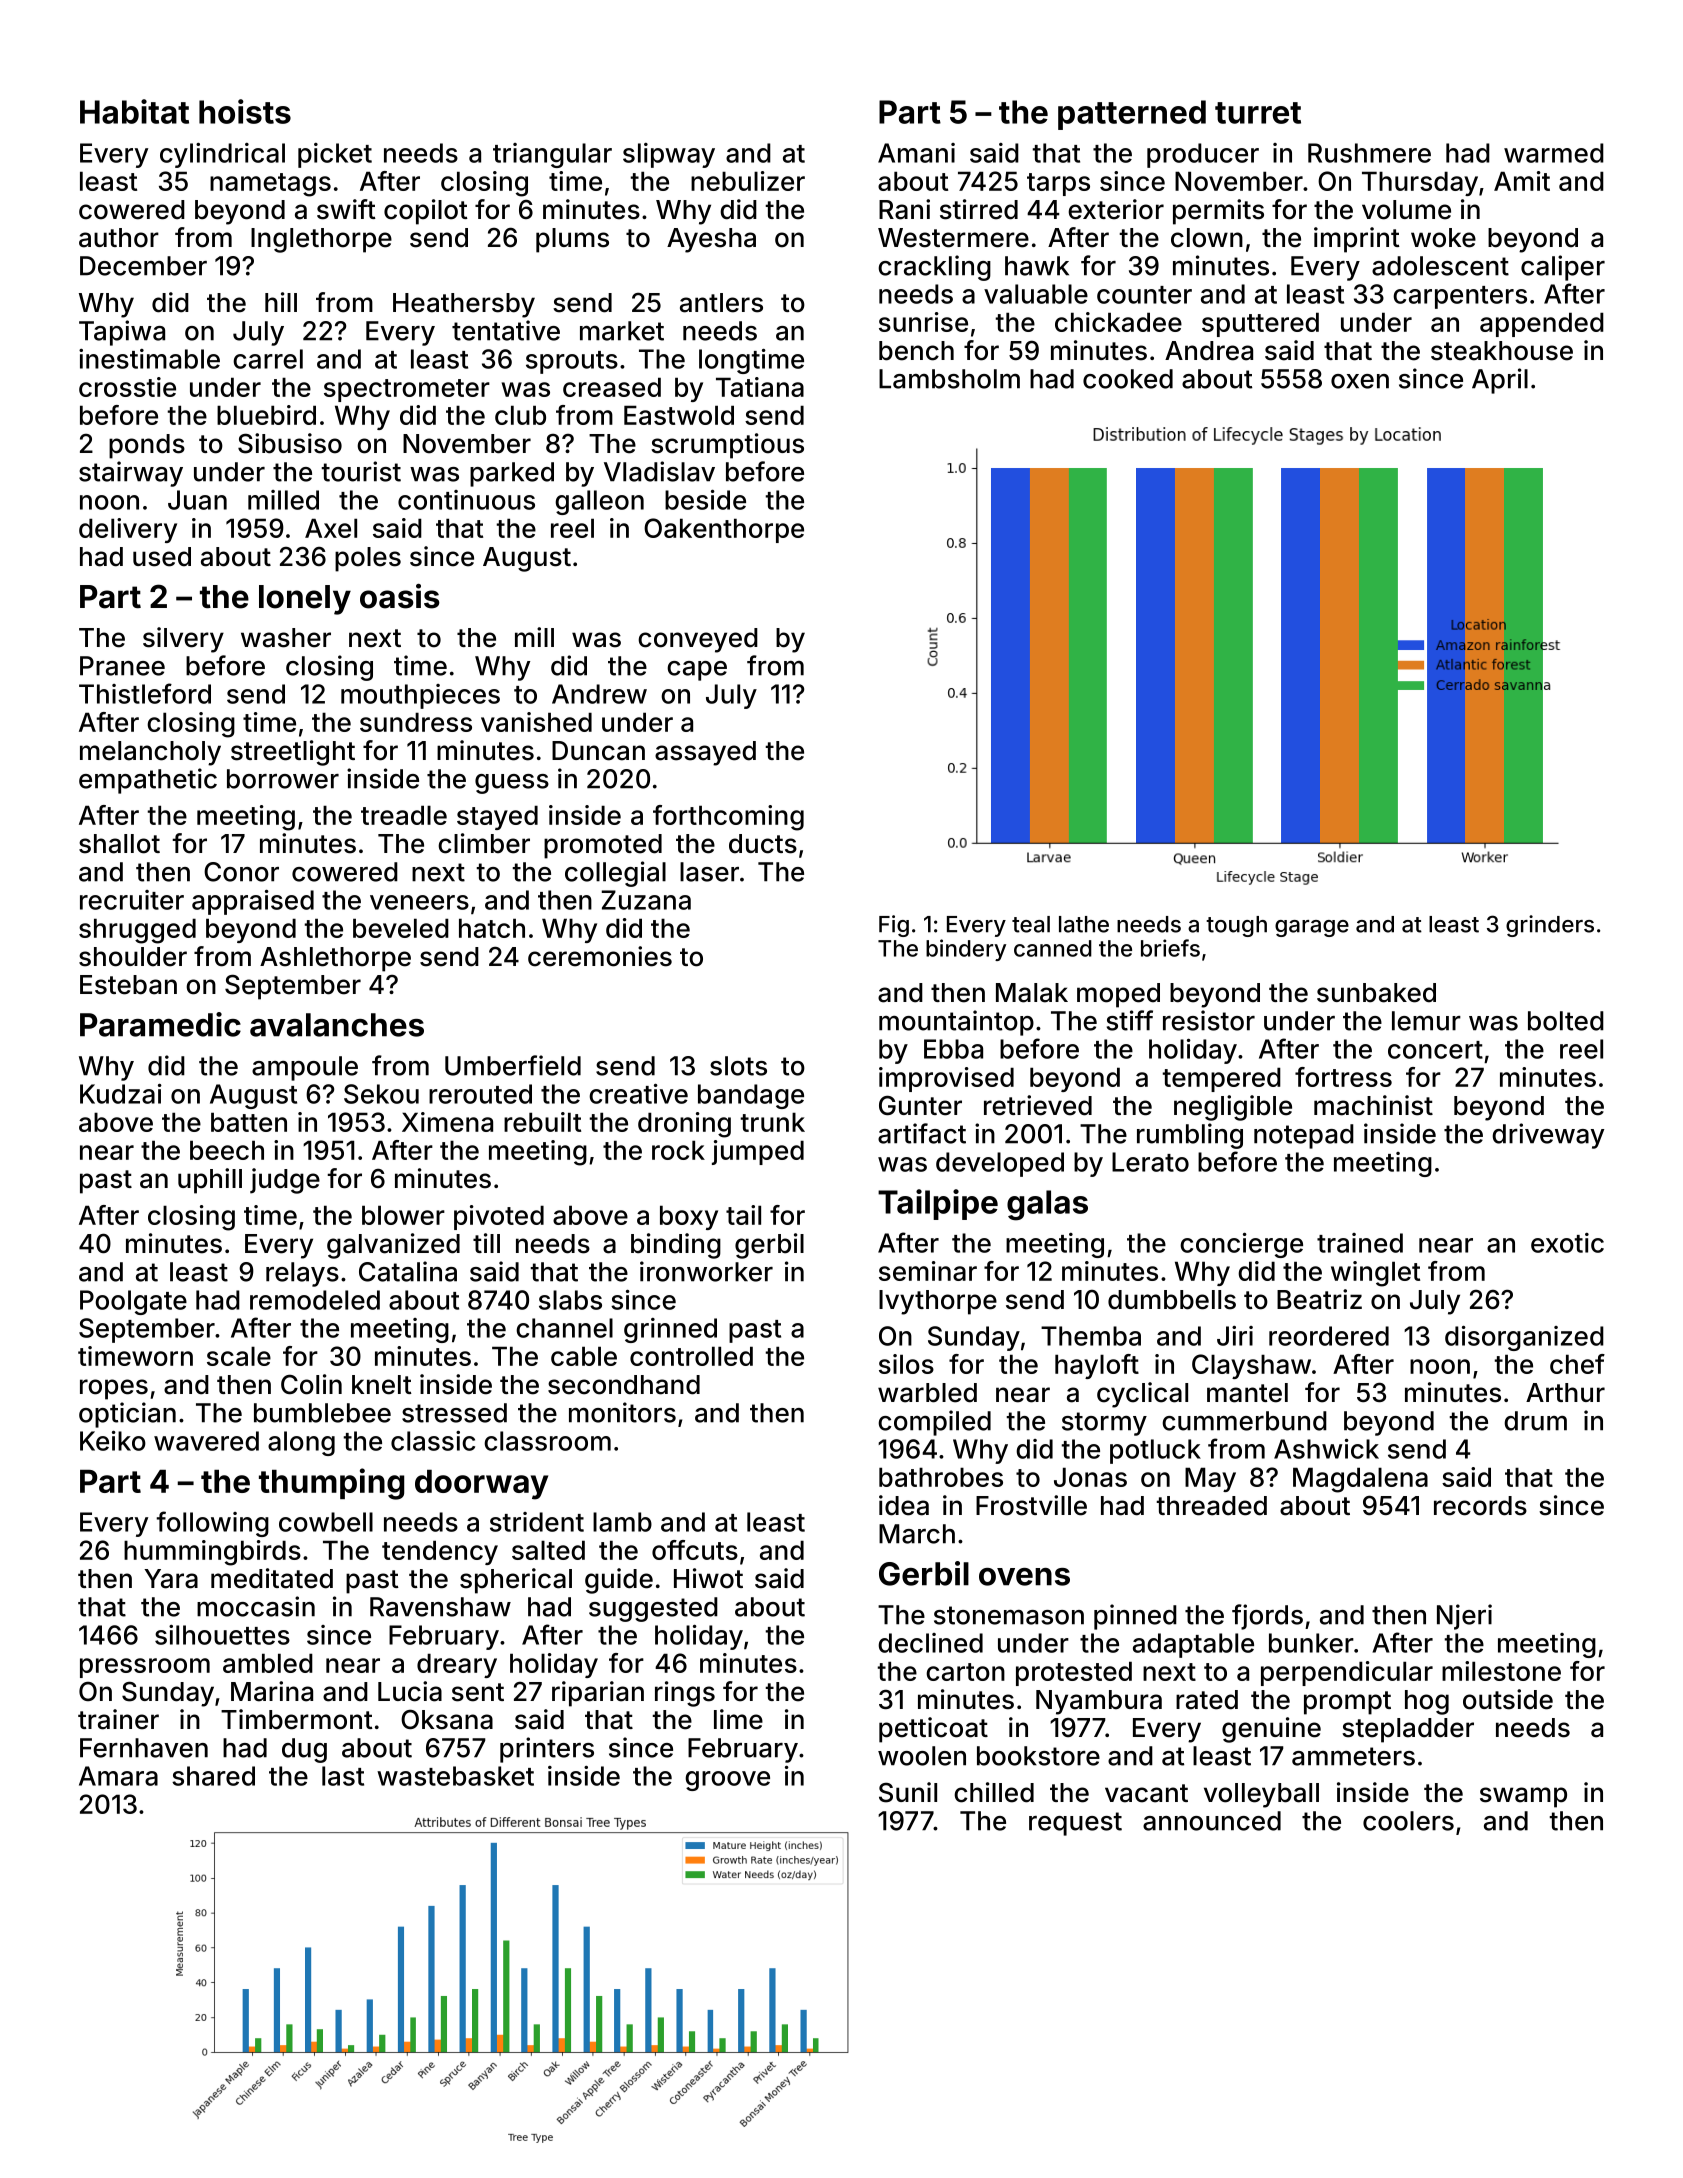 The height and width of the screenshot is (2178, 1683). I want to click on Oakenthorpe, so click(724, 530).
